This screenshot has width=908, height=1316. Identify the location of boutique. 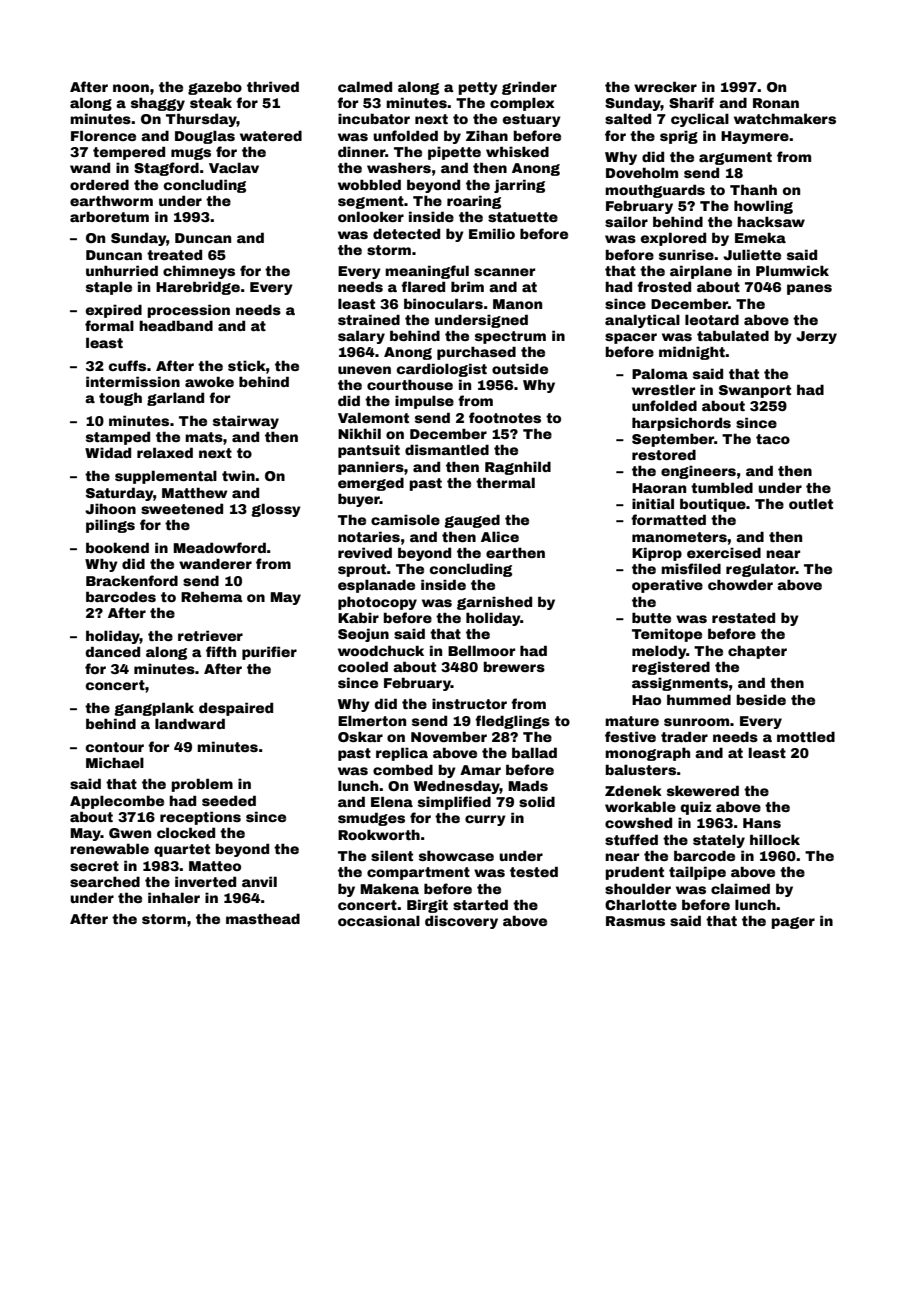
(713, 505).
